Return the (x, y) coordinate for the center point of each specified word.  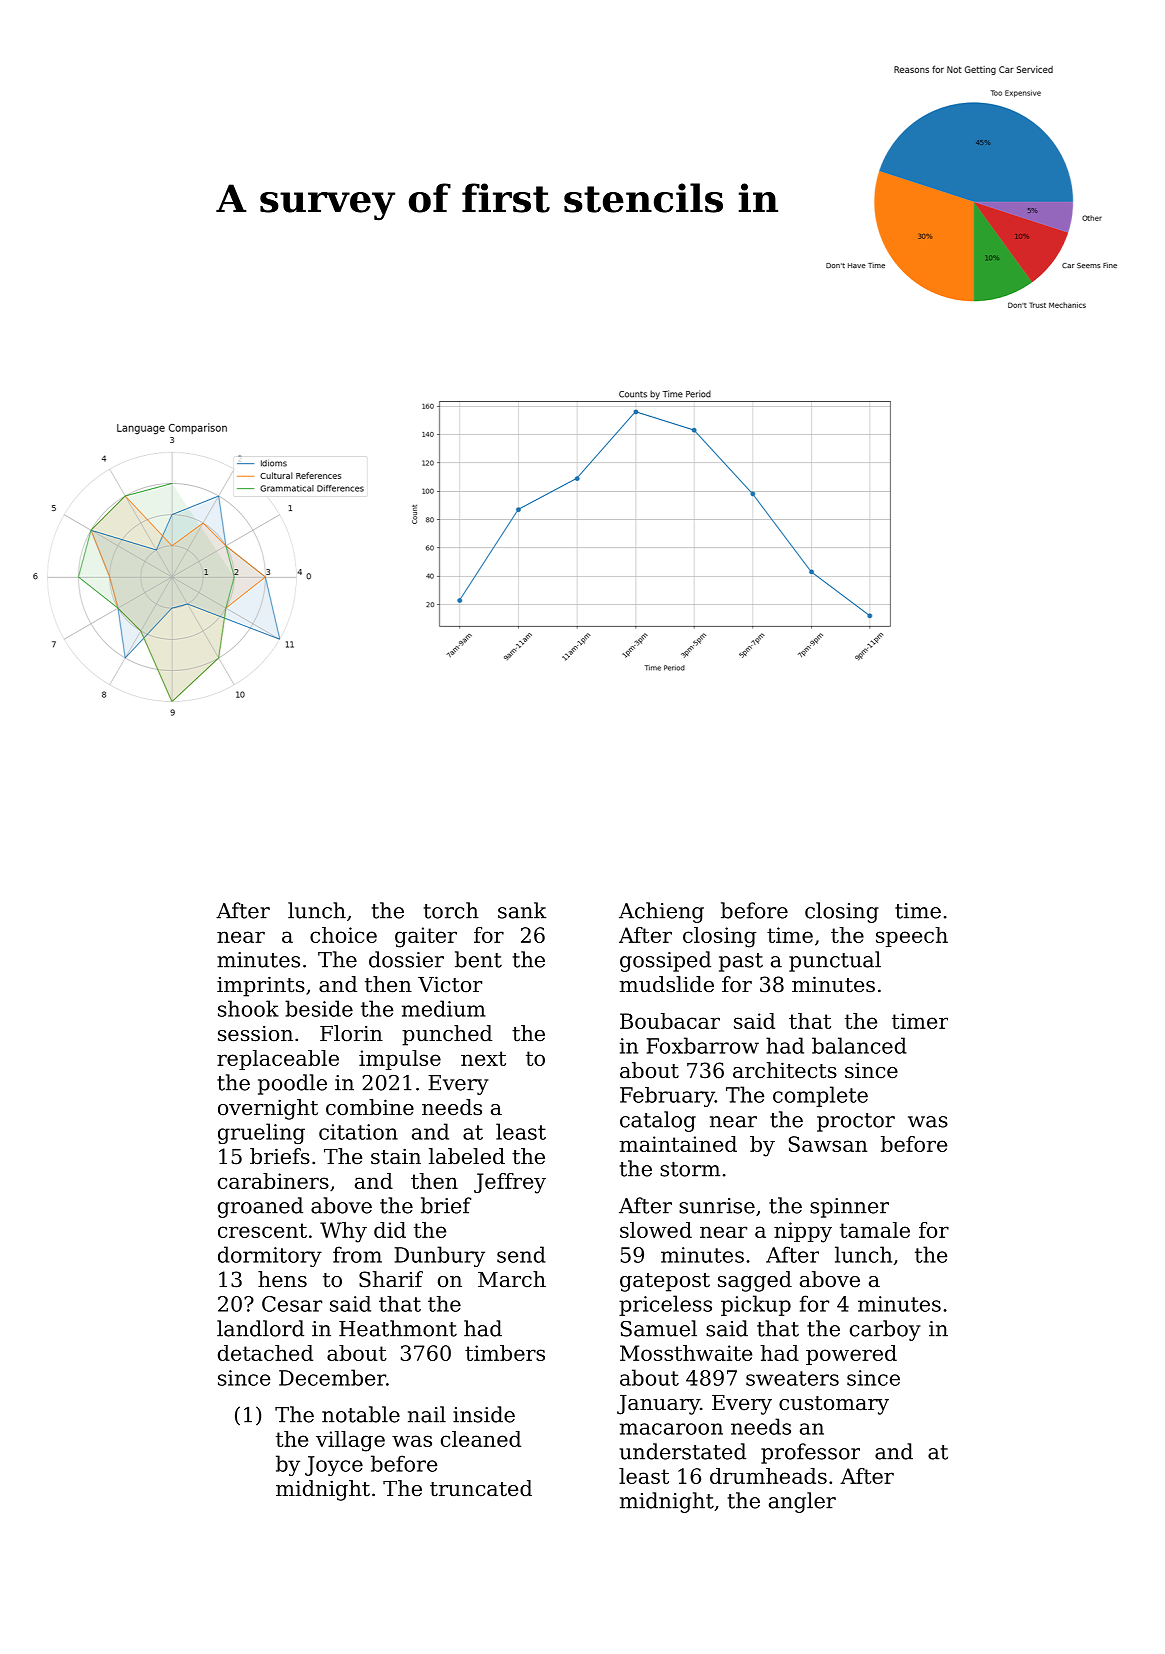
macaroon (671, 1429)
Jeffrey (510, 1183)
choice (343, 935)
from (357, 1254)
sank (522, 910)
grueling (261, 1133)
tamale (875, 1230)
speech (912, 937)
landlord (260, 1328)
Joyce (334, 1466)
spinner (849, 1208)
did (390, 1230)
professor (810, 1453)
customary (834, 1405)
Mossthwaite (686, 1353)
